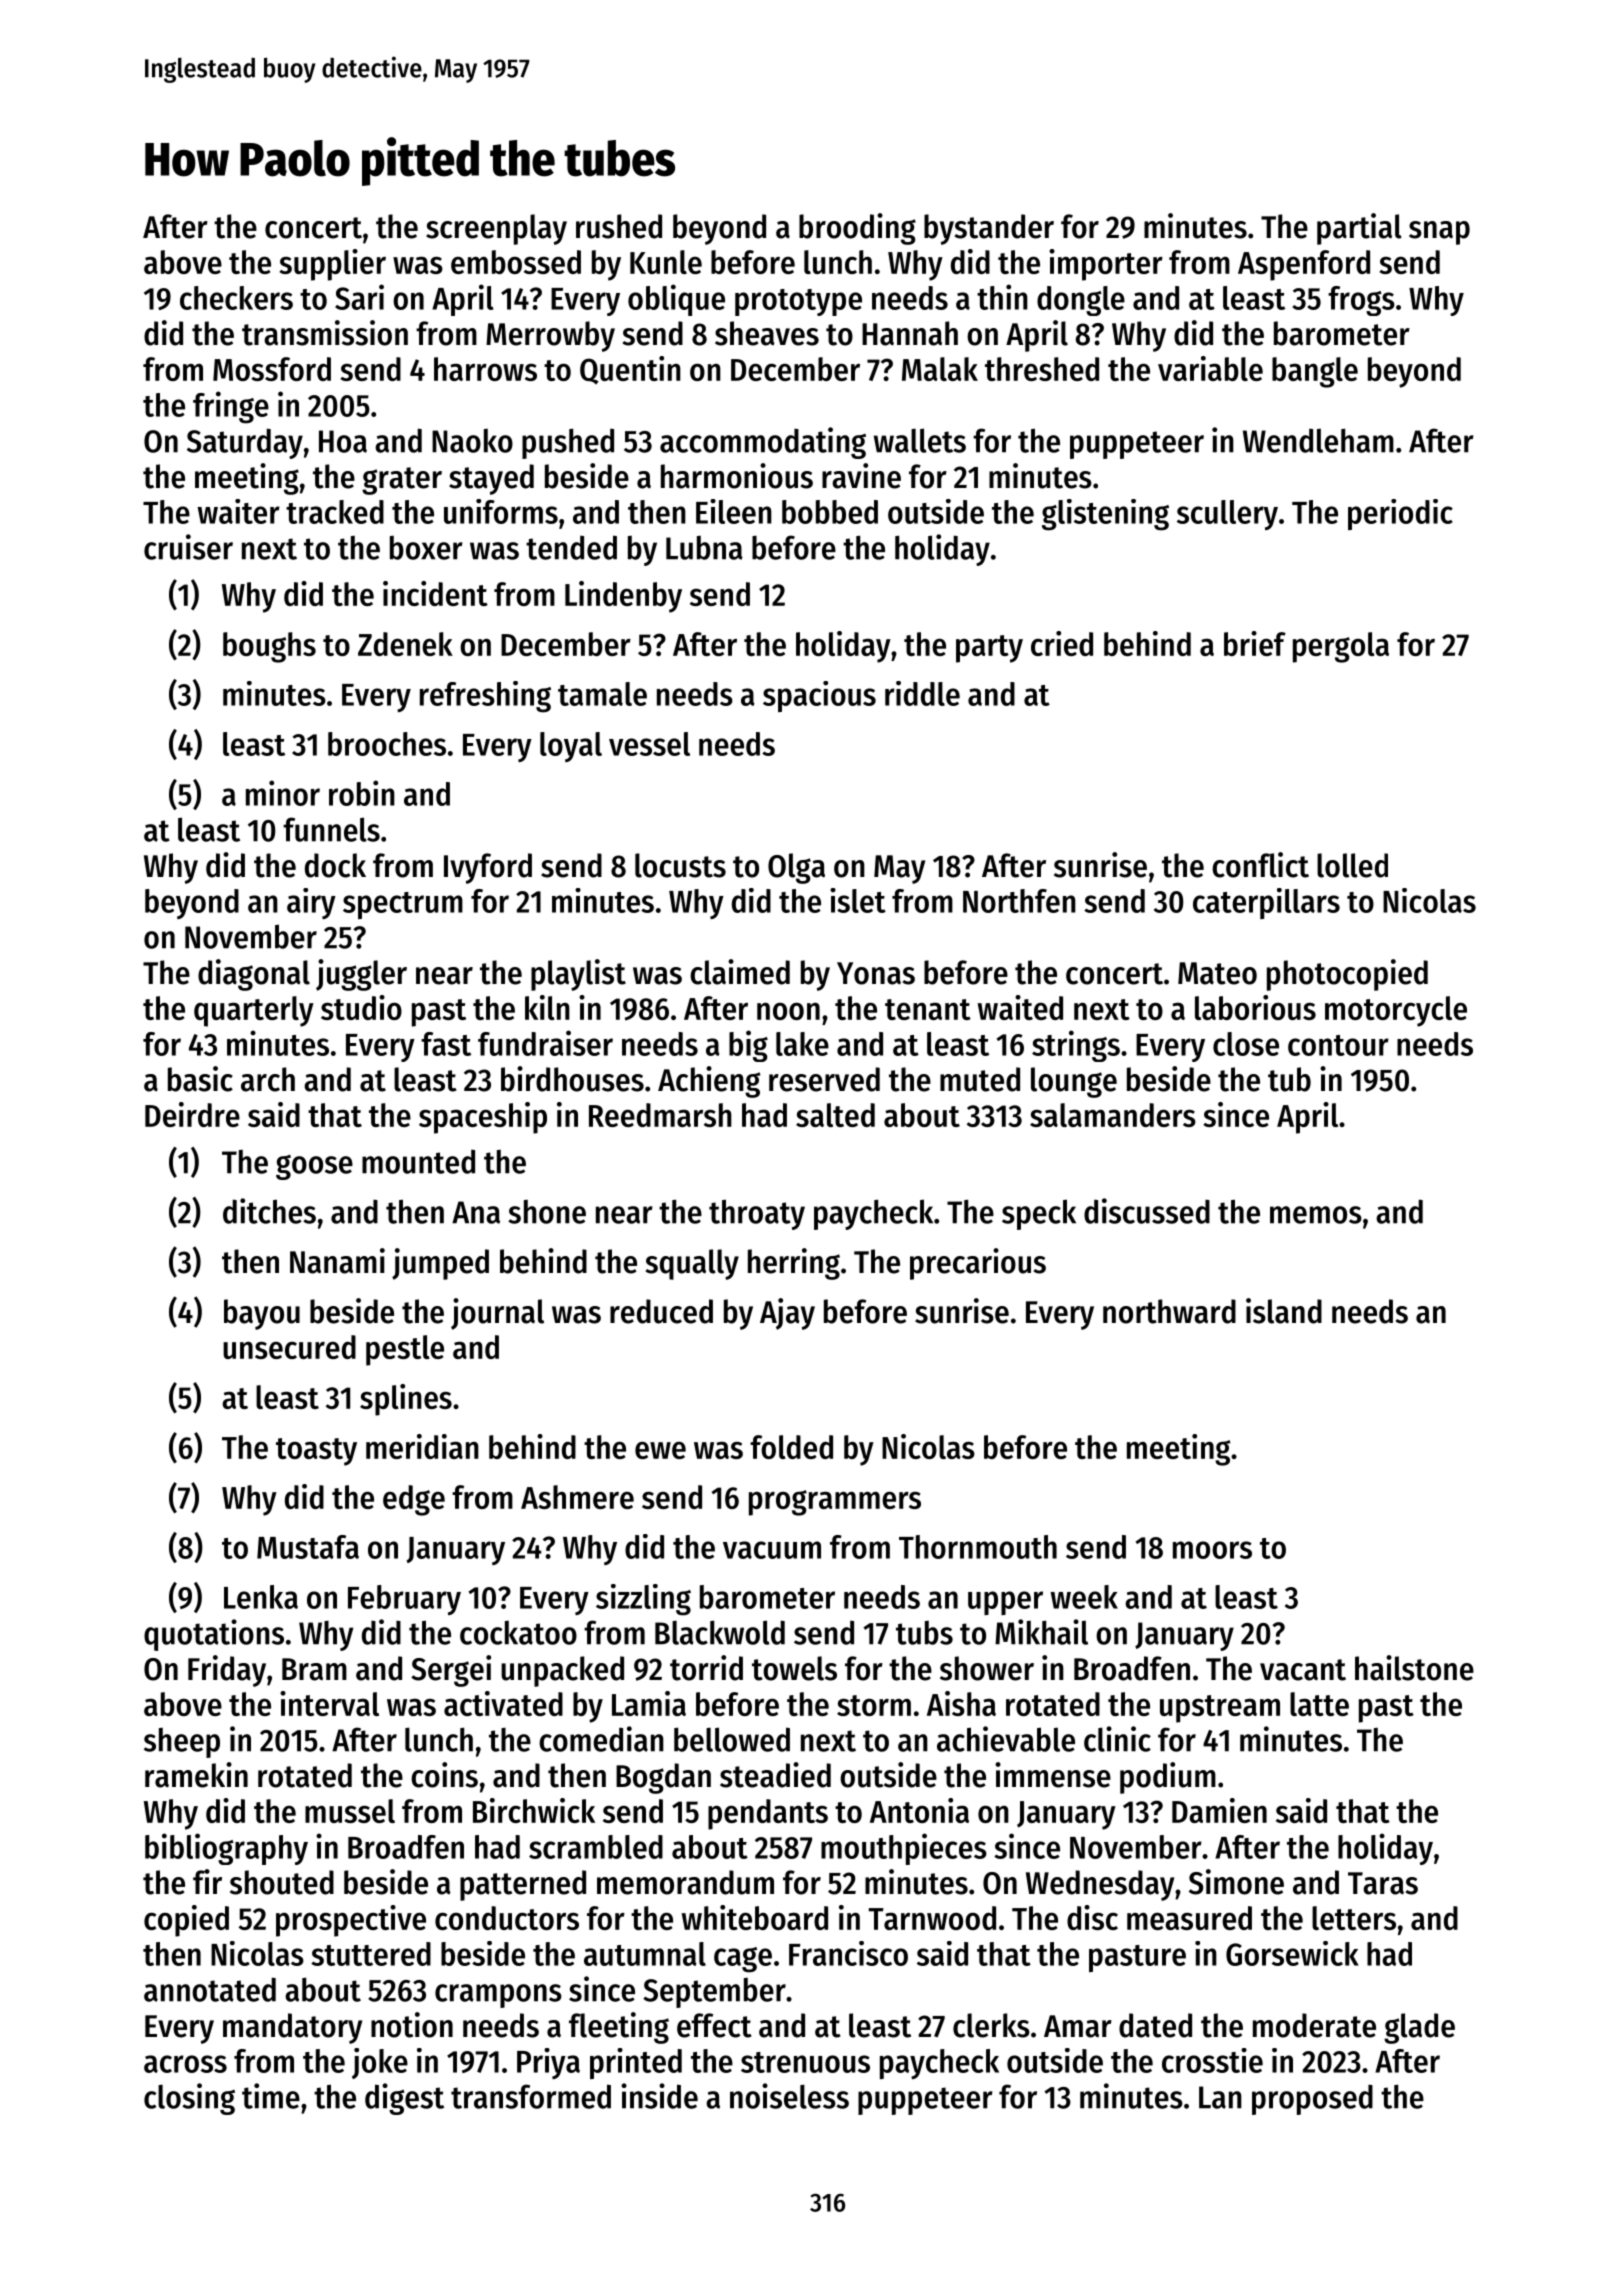 The image size is (1620, 2292). Describe the element at coordinates (1284, 1311) in the document. I see `island` at that location.
